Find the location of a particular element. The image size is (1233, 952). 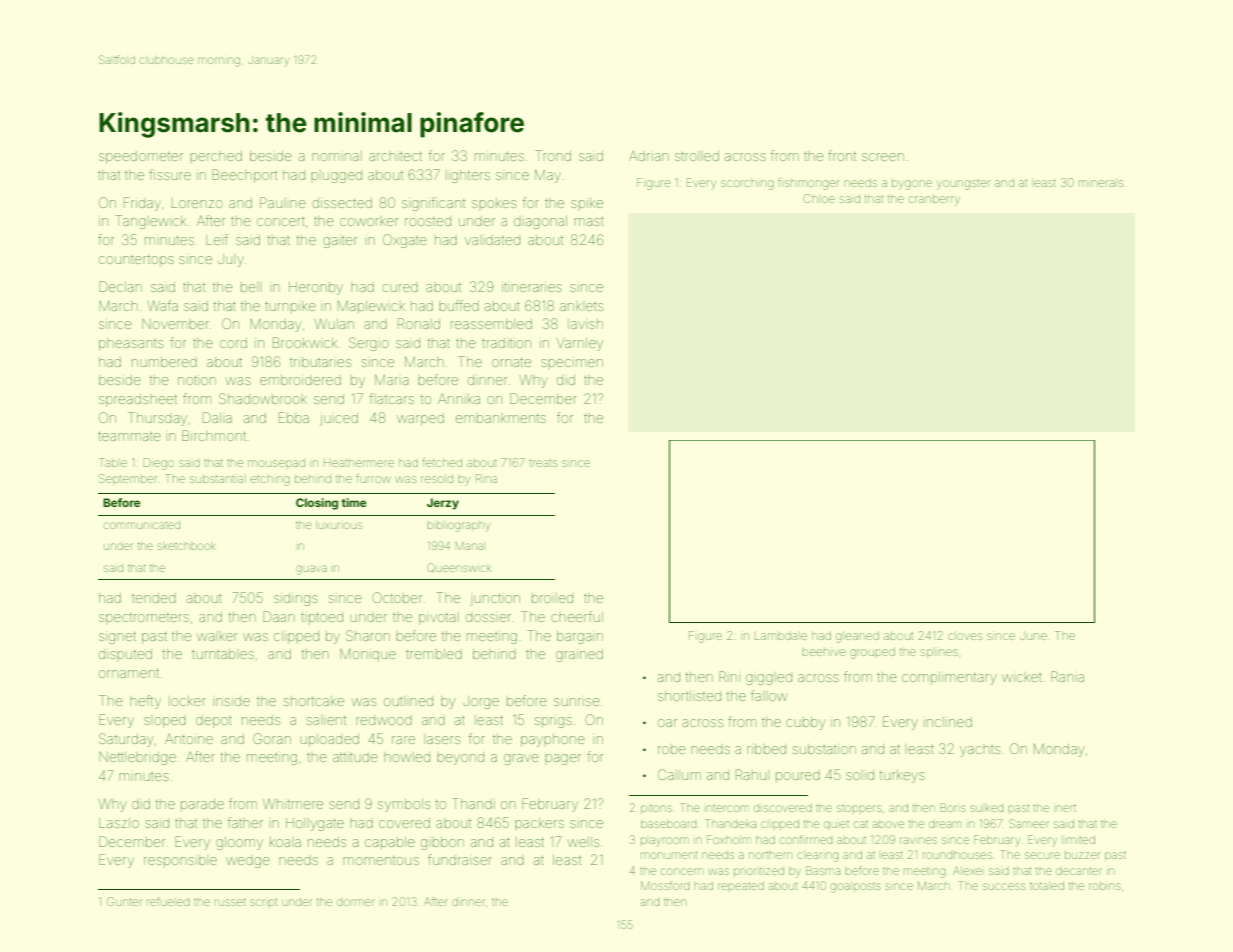

embroidered is located at coordinates (300, 380).
